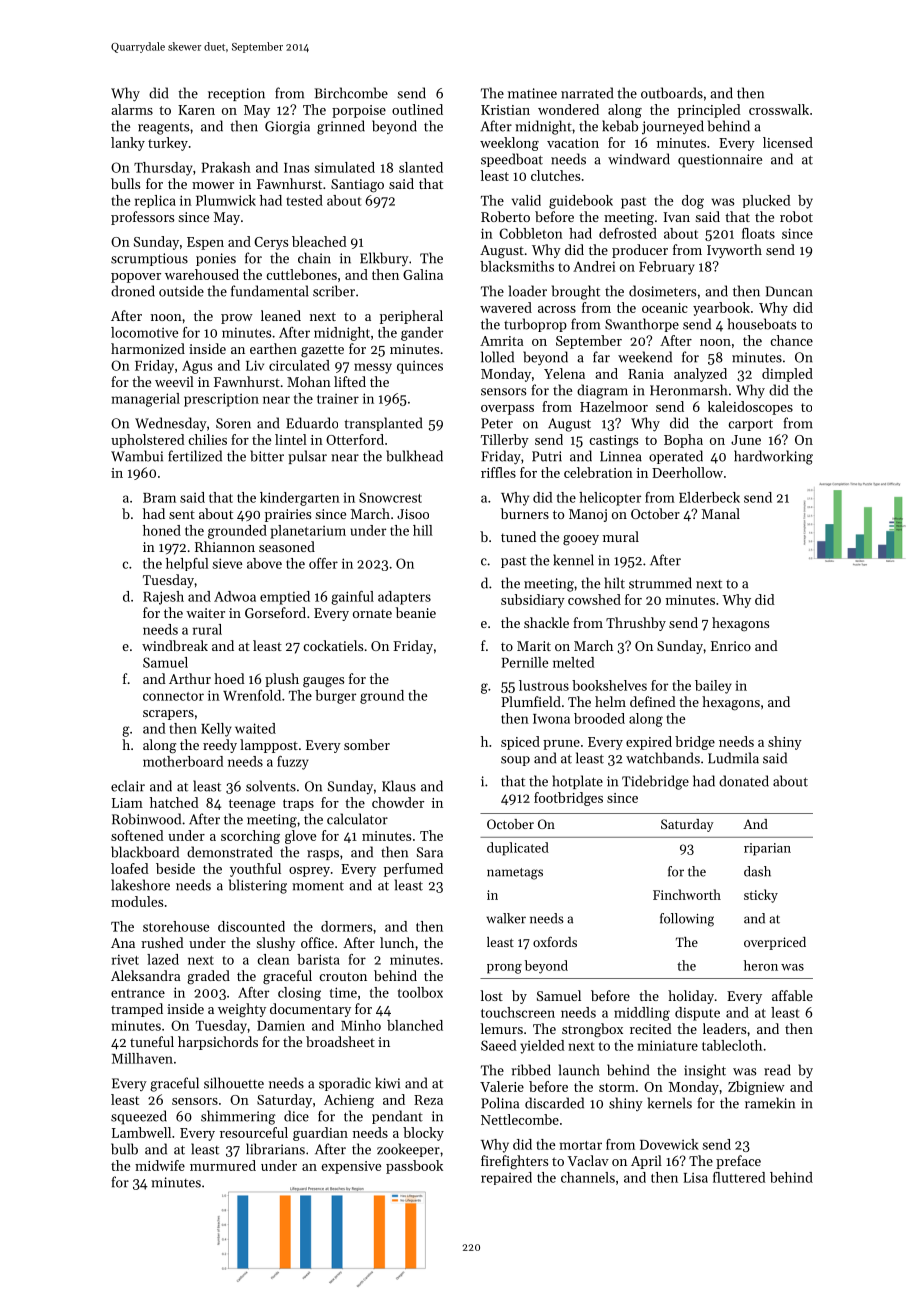  What do you see at coordinates (734, 251) in the image?
I see `Ivyworth` at bounding box center [734, 251].
